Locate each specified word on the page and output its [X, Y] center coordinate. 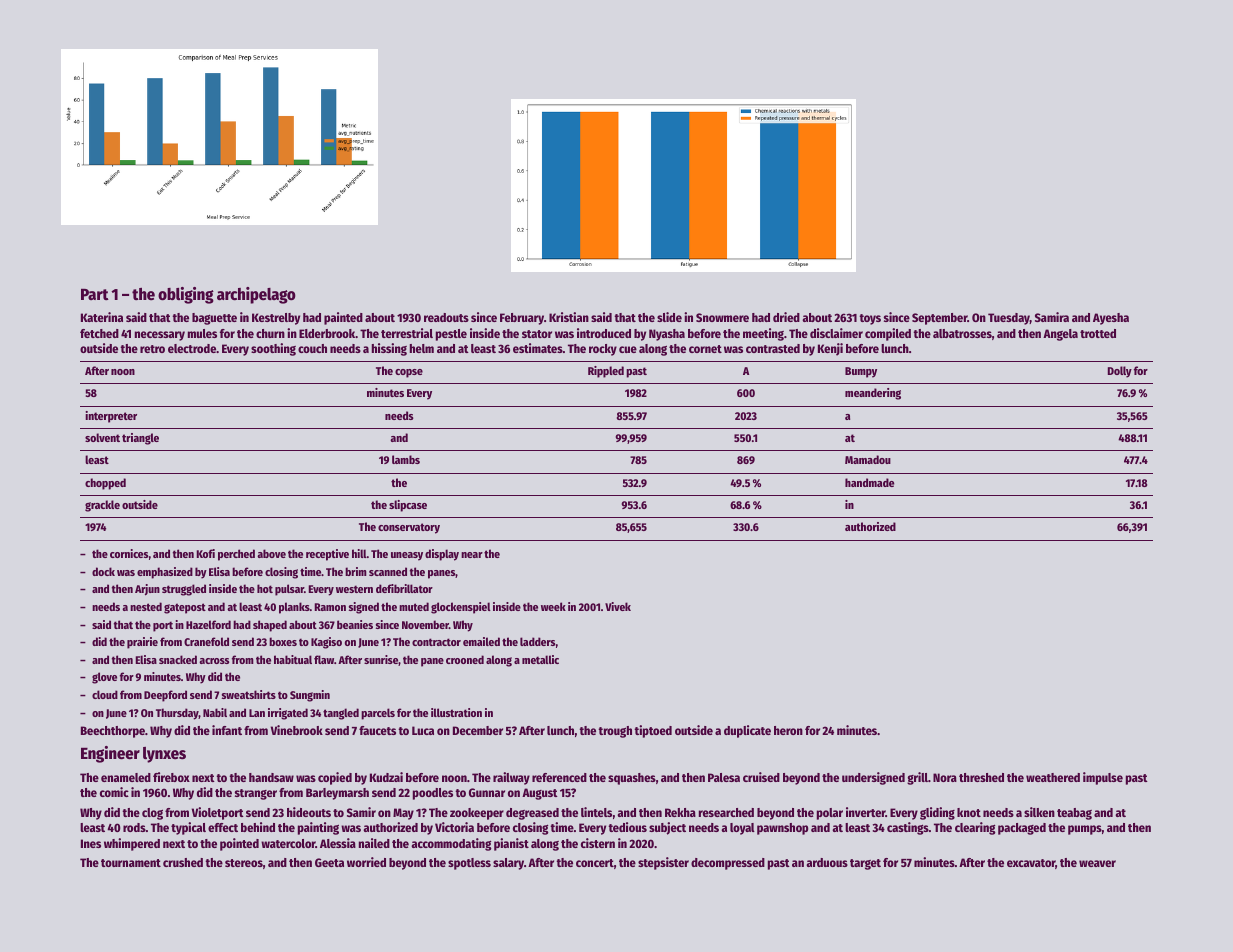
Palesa [724, 777]
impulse [1103, 778]
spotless [469, 864]
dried [786, 317]
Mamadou [868, 459]
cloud [105, 694]
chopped [105, 484]
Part [95, 294]
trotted [1098, 333]
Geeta [329, 862]
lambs [406, 459]
